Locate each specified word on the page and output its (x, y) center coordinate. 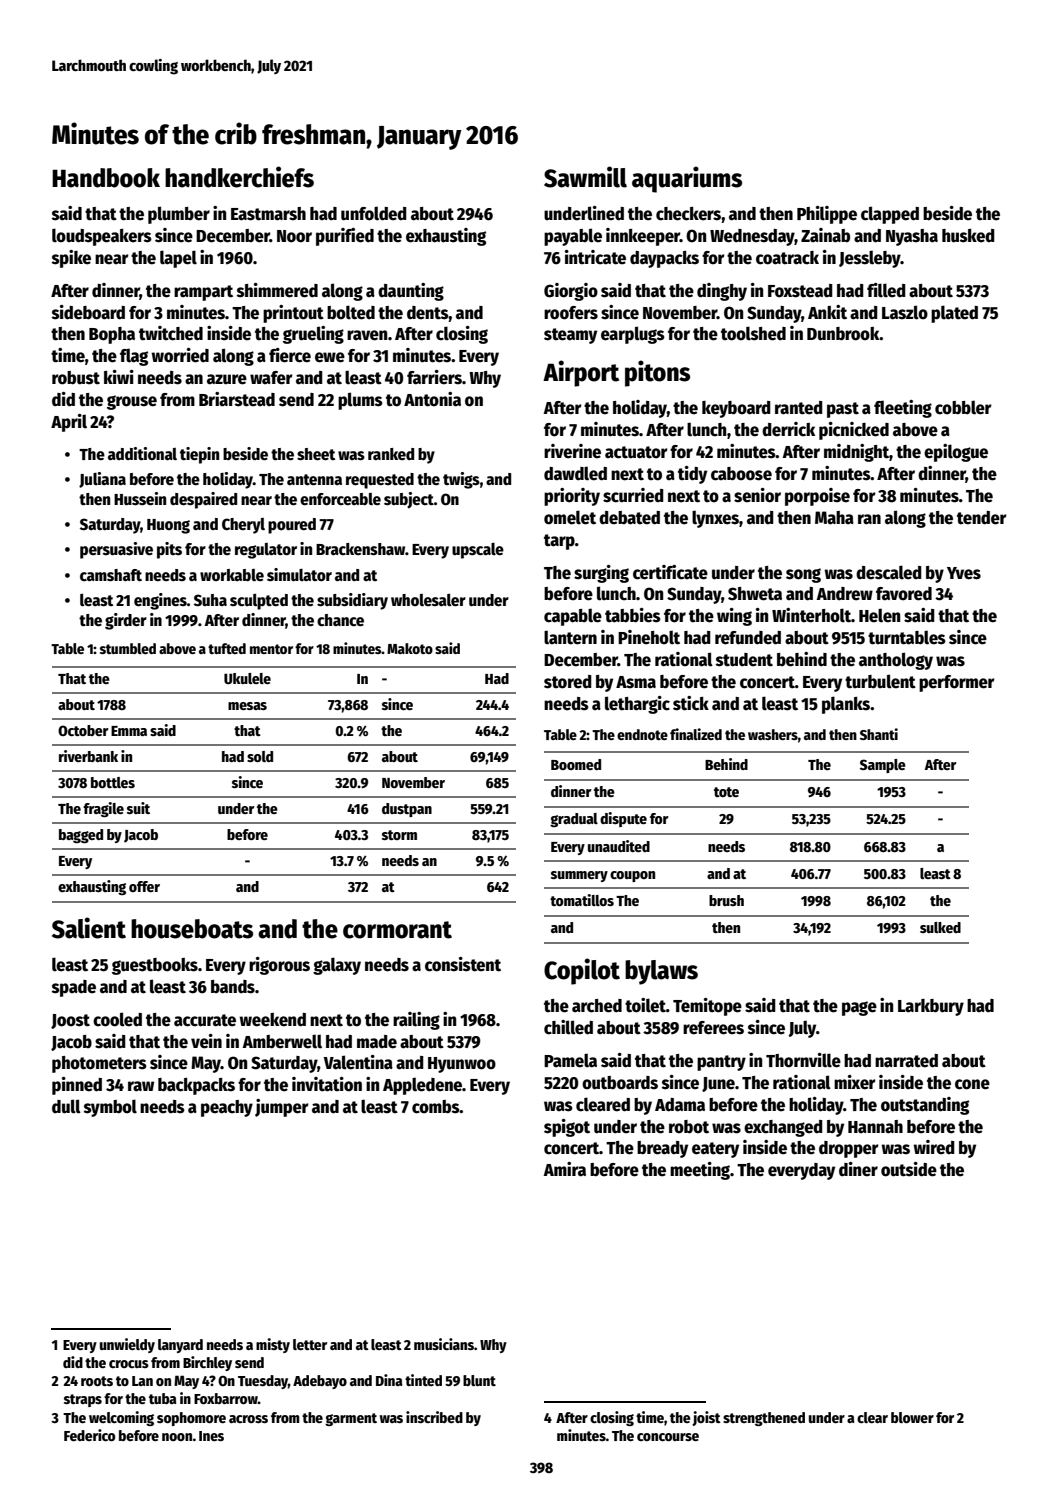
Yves (964, 573)
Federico (89, 1435)
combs (436, 1107)
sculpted (259, 602)
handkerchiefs (239, 177)
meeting (700, 1171)
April (69, 423)
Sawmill (585, 177)
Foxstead (800, 291)
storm (399, 835)
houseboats (192, 929)
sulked (940, 927)
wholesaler (428, 600)
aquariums (687, 179)
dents (428, 313)
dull (66, 1106)
